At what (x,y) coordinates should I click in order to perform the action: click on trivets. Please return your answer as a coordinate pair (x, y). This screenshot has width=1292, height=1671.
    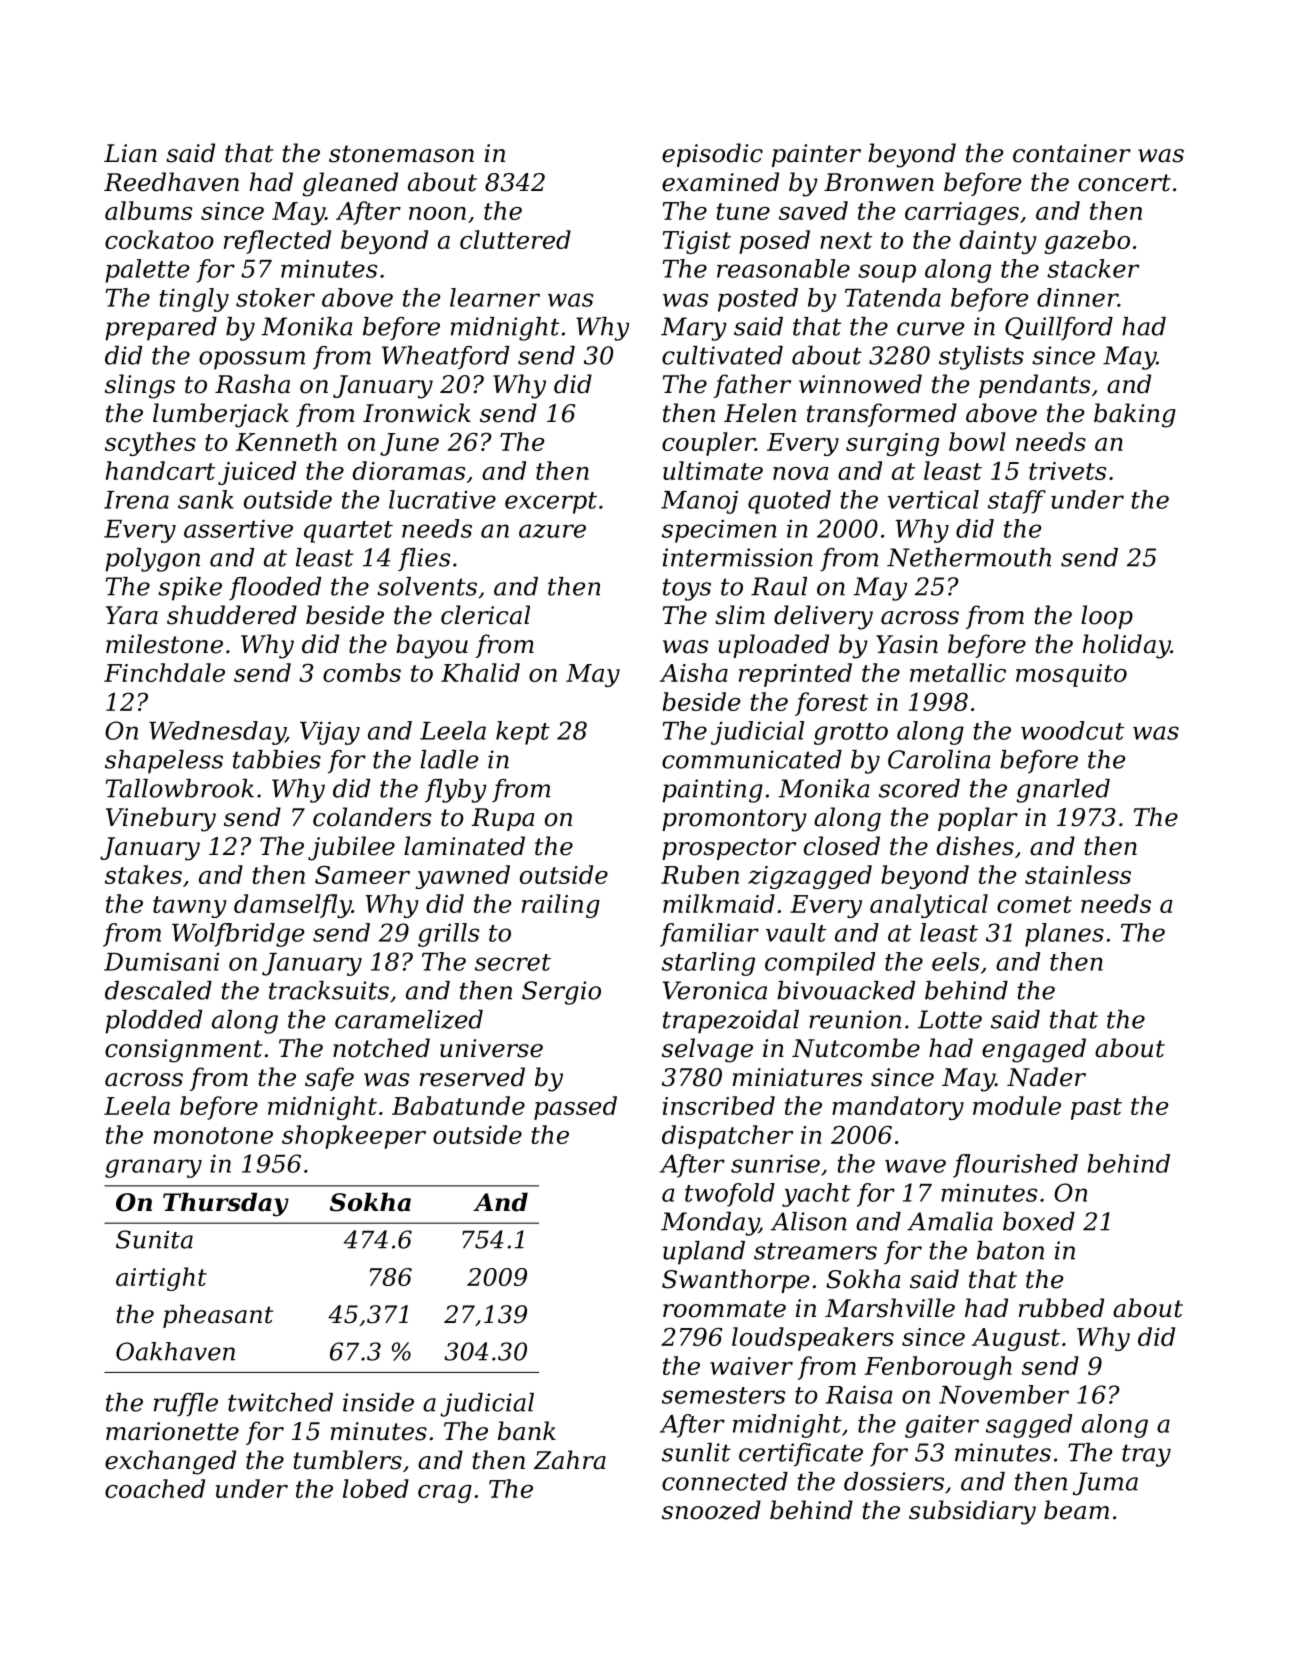
    Looking at the image, I should click on (1067, 471).
